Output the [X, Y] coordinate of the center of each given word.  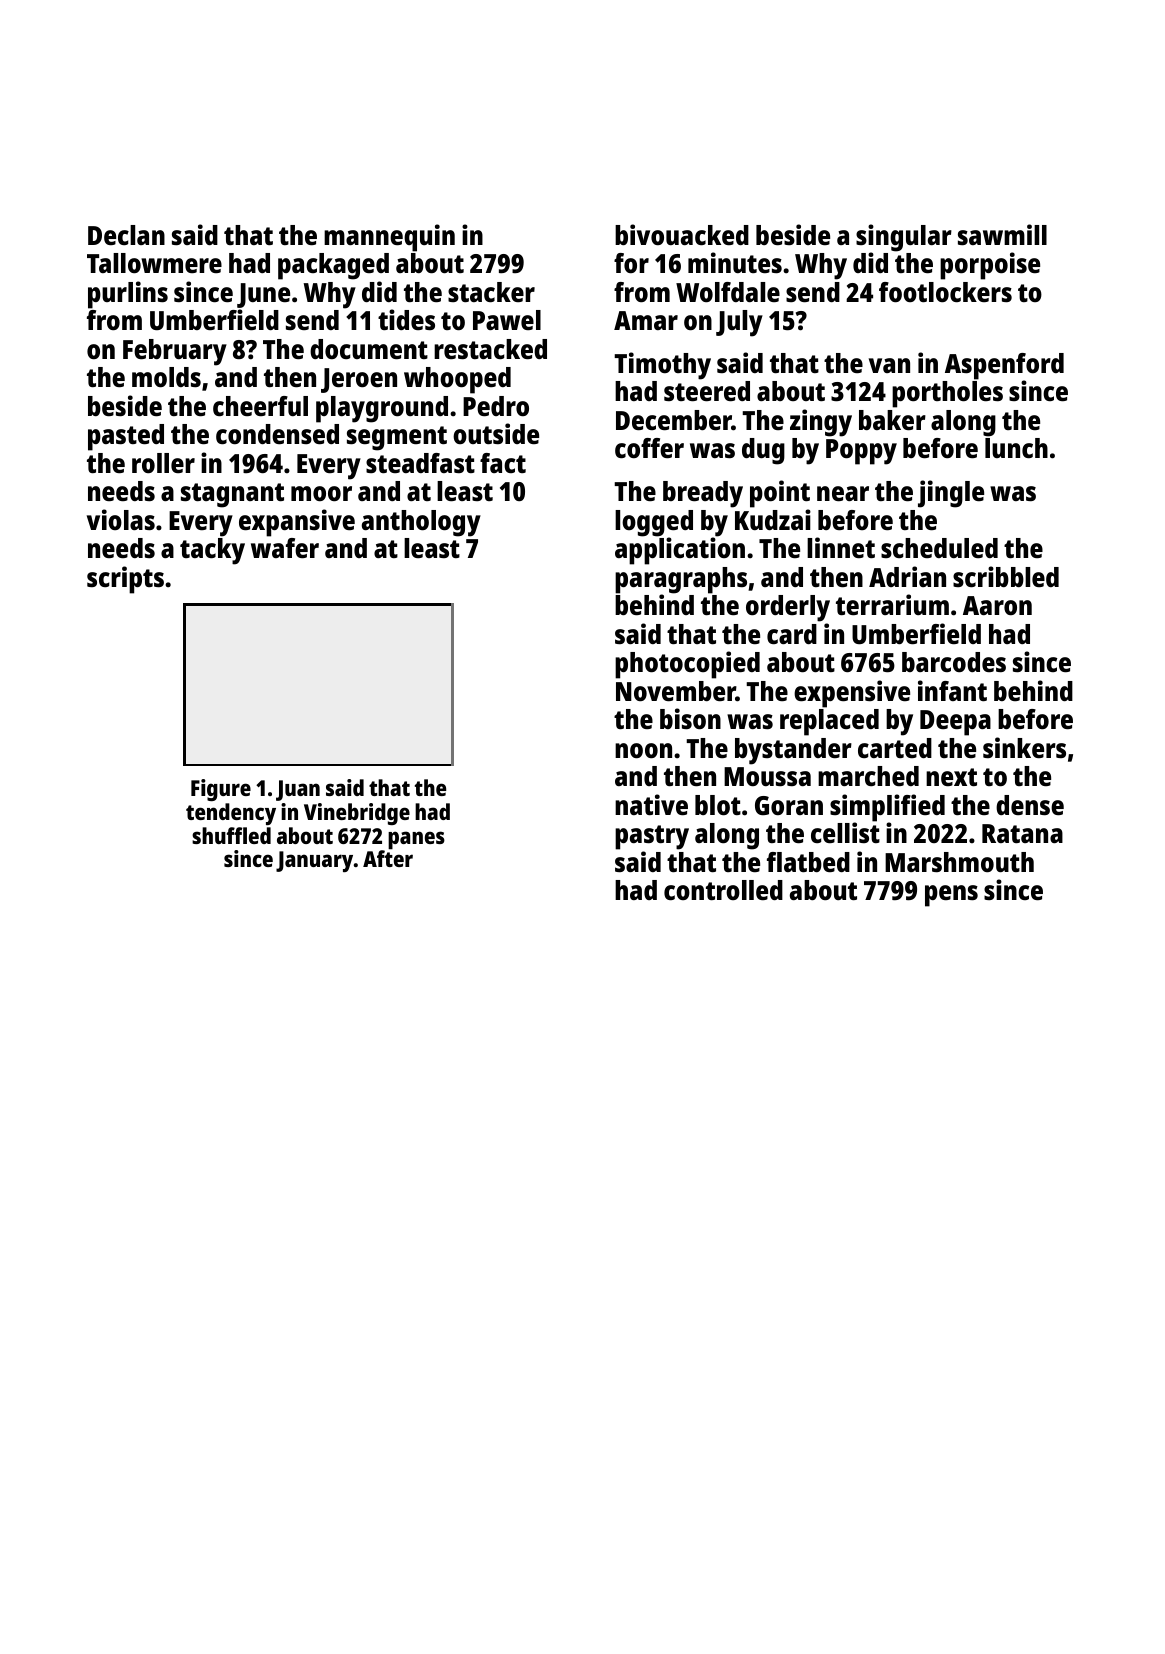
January [314, 861]
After [388, 858]
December [674, 420]
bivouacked [682, 234]
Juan [298, 790]
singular [904, 238]
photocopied [687, 665]
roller [163, 463]
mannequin [389, 238]
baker [892, 420]
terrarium [892, 605]
